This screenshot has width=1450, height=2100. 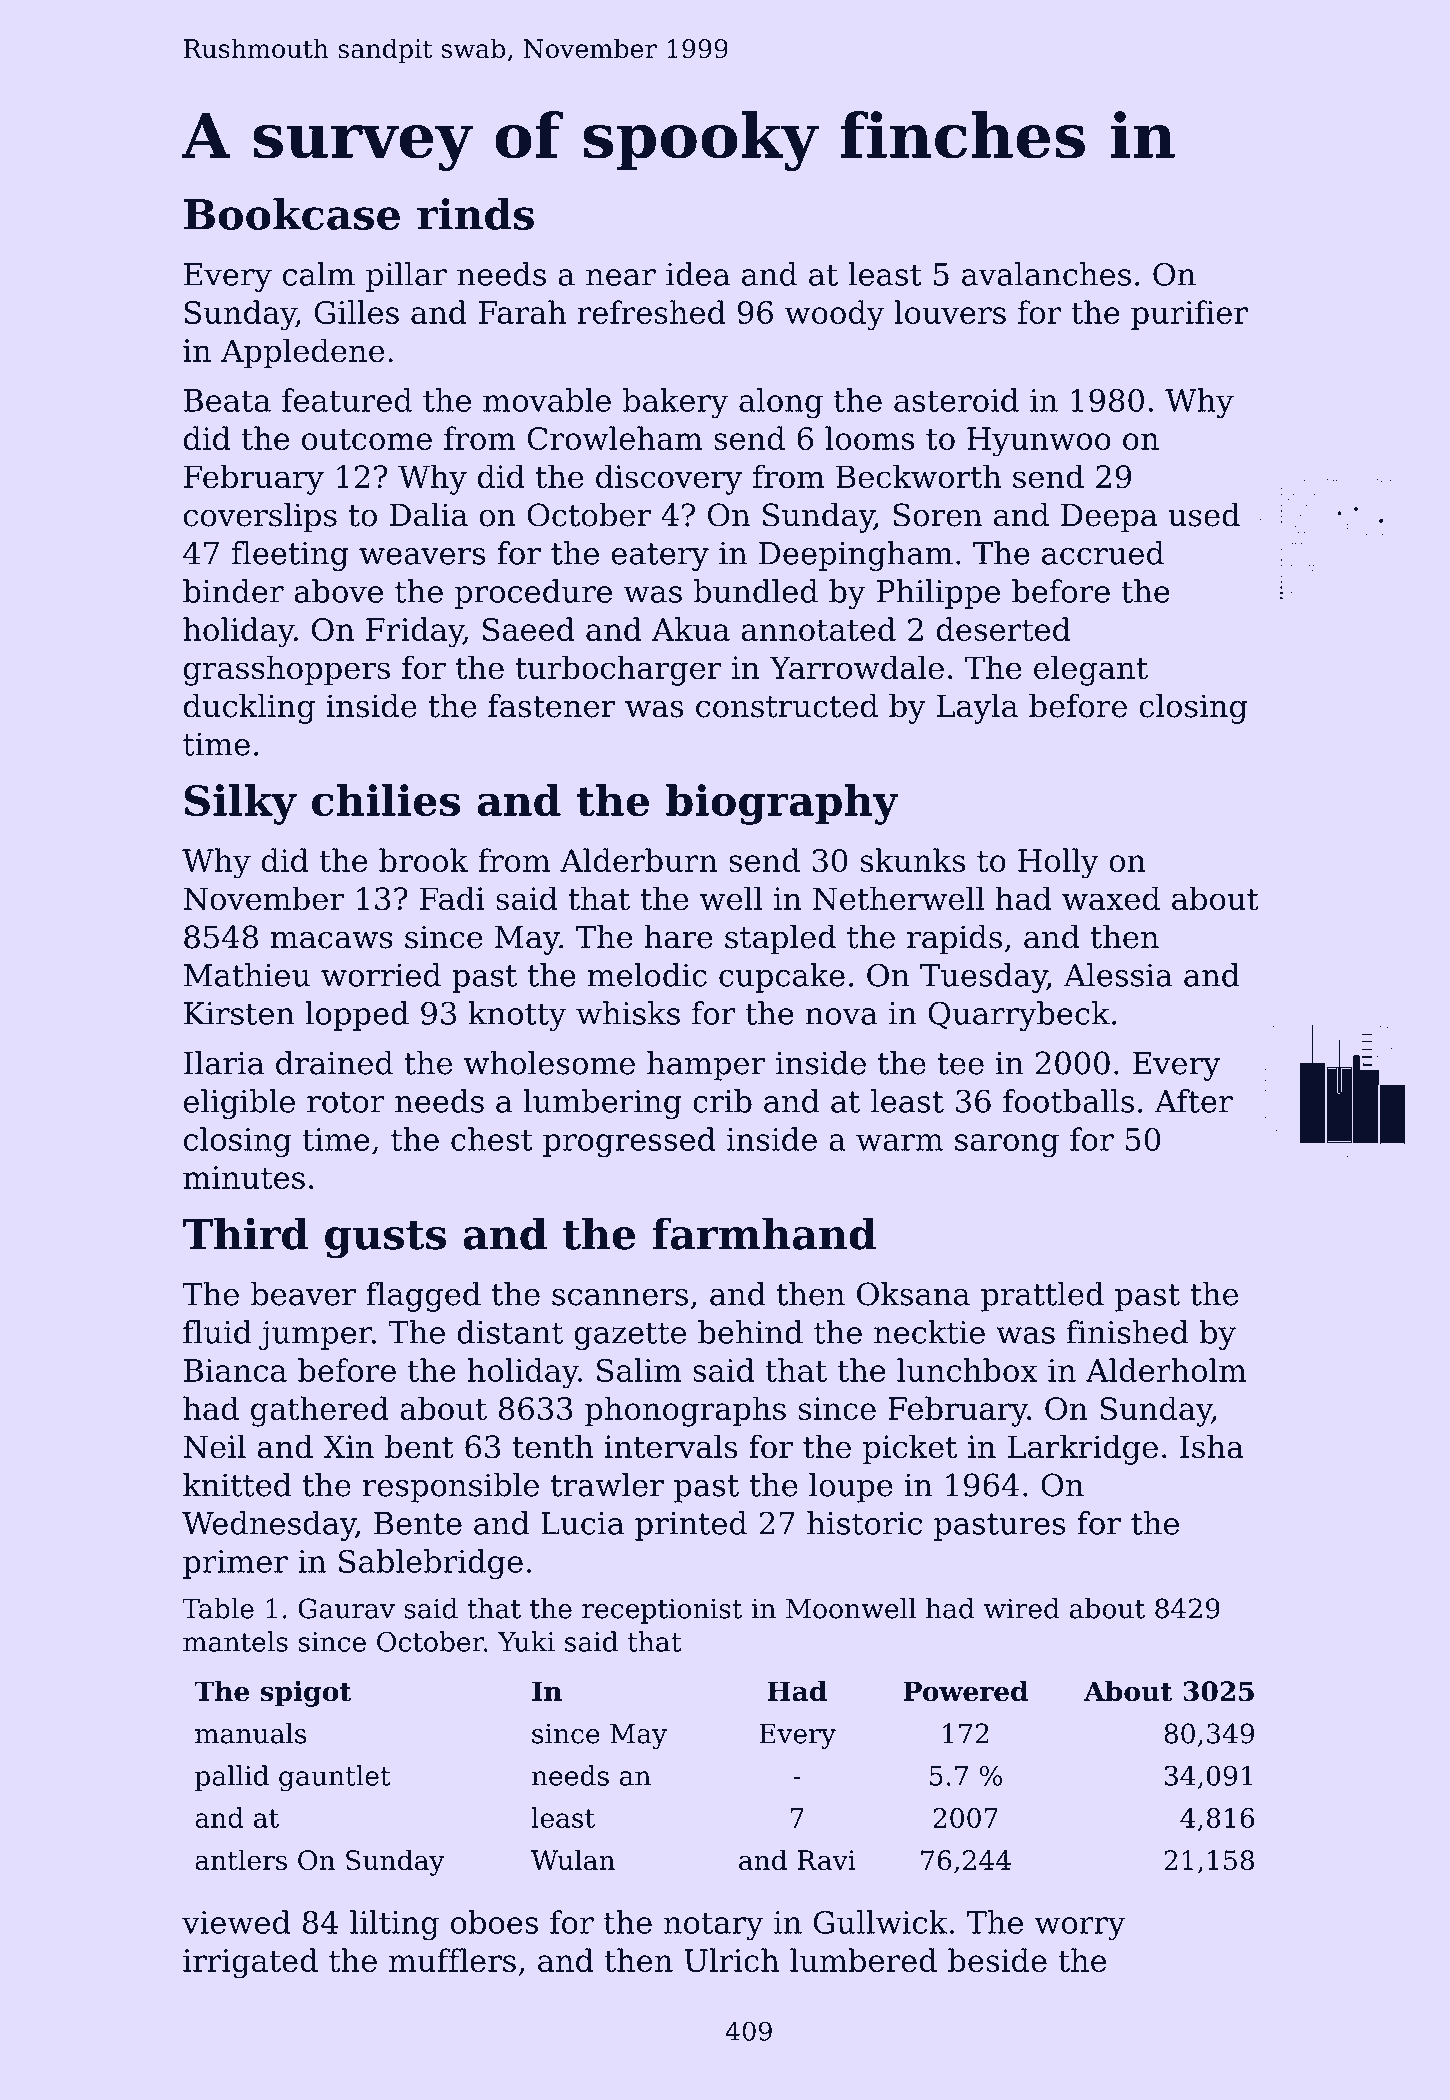 What do you see at coordinates (346, 1102) in the screenshot?
I see `rotor` at bounding box center [346, 1102].
